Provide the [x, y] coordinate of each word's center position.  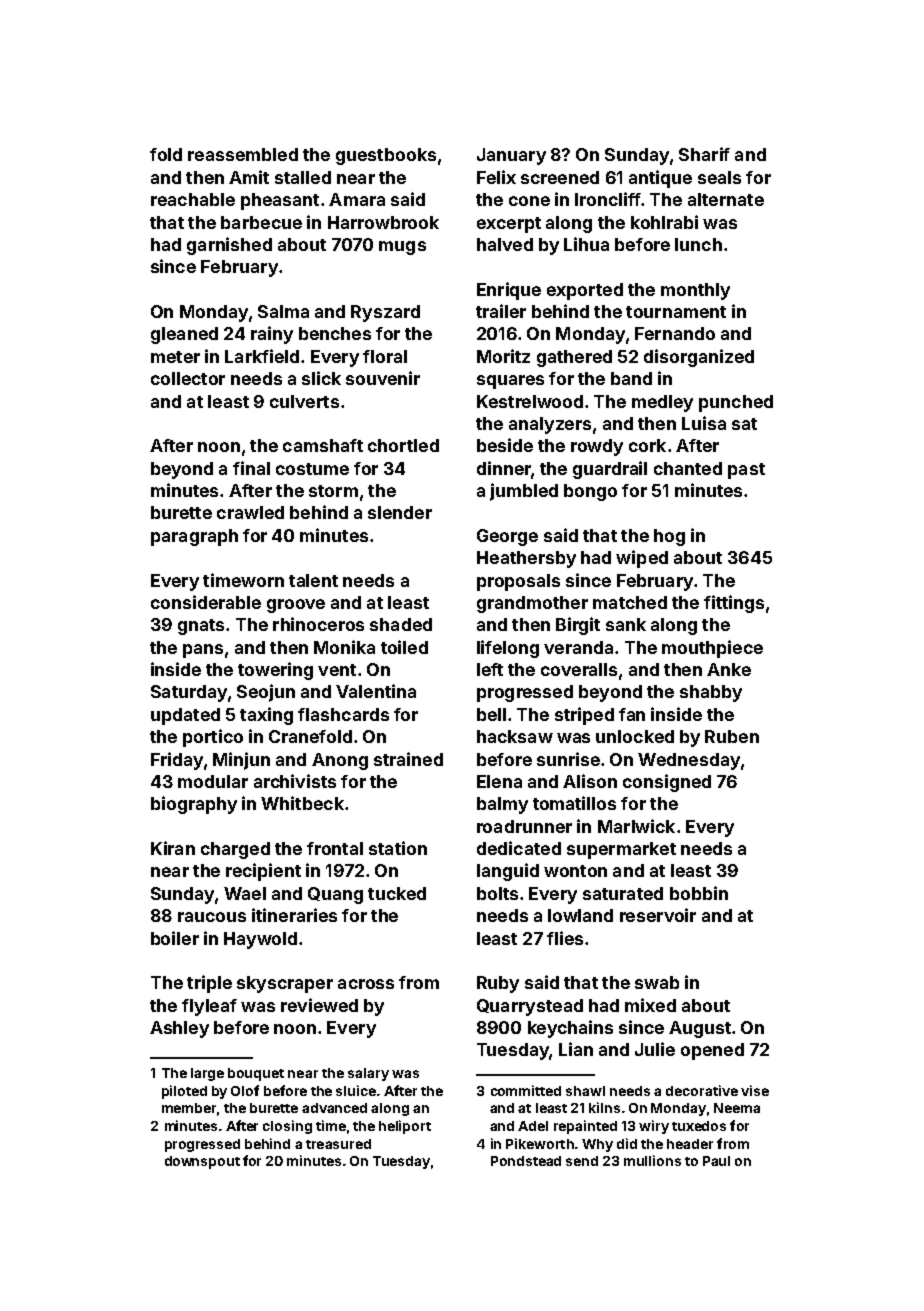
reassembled [243, 154]
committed [526, 1090]
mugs [402, 248]
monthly [695, 291]
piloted [184, 1092]
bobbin [699, 893]
